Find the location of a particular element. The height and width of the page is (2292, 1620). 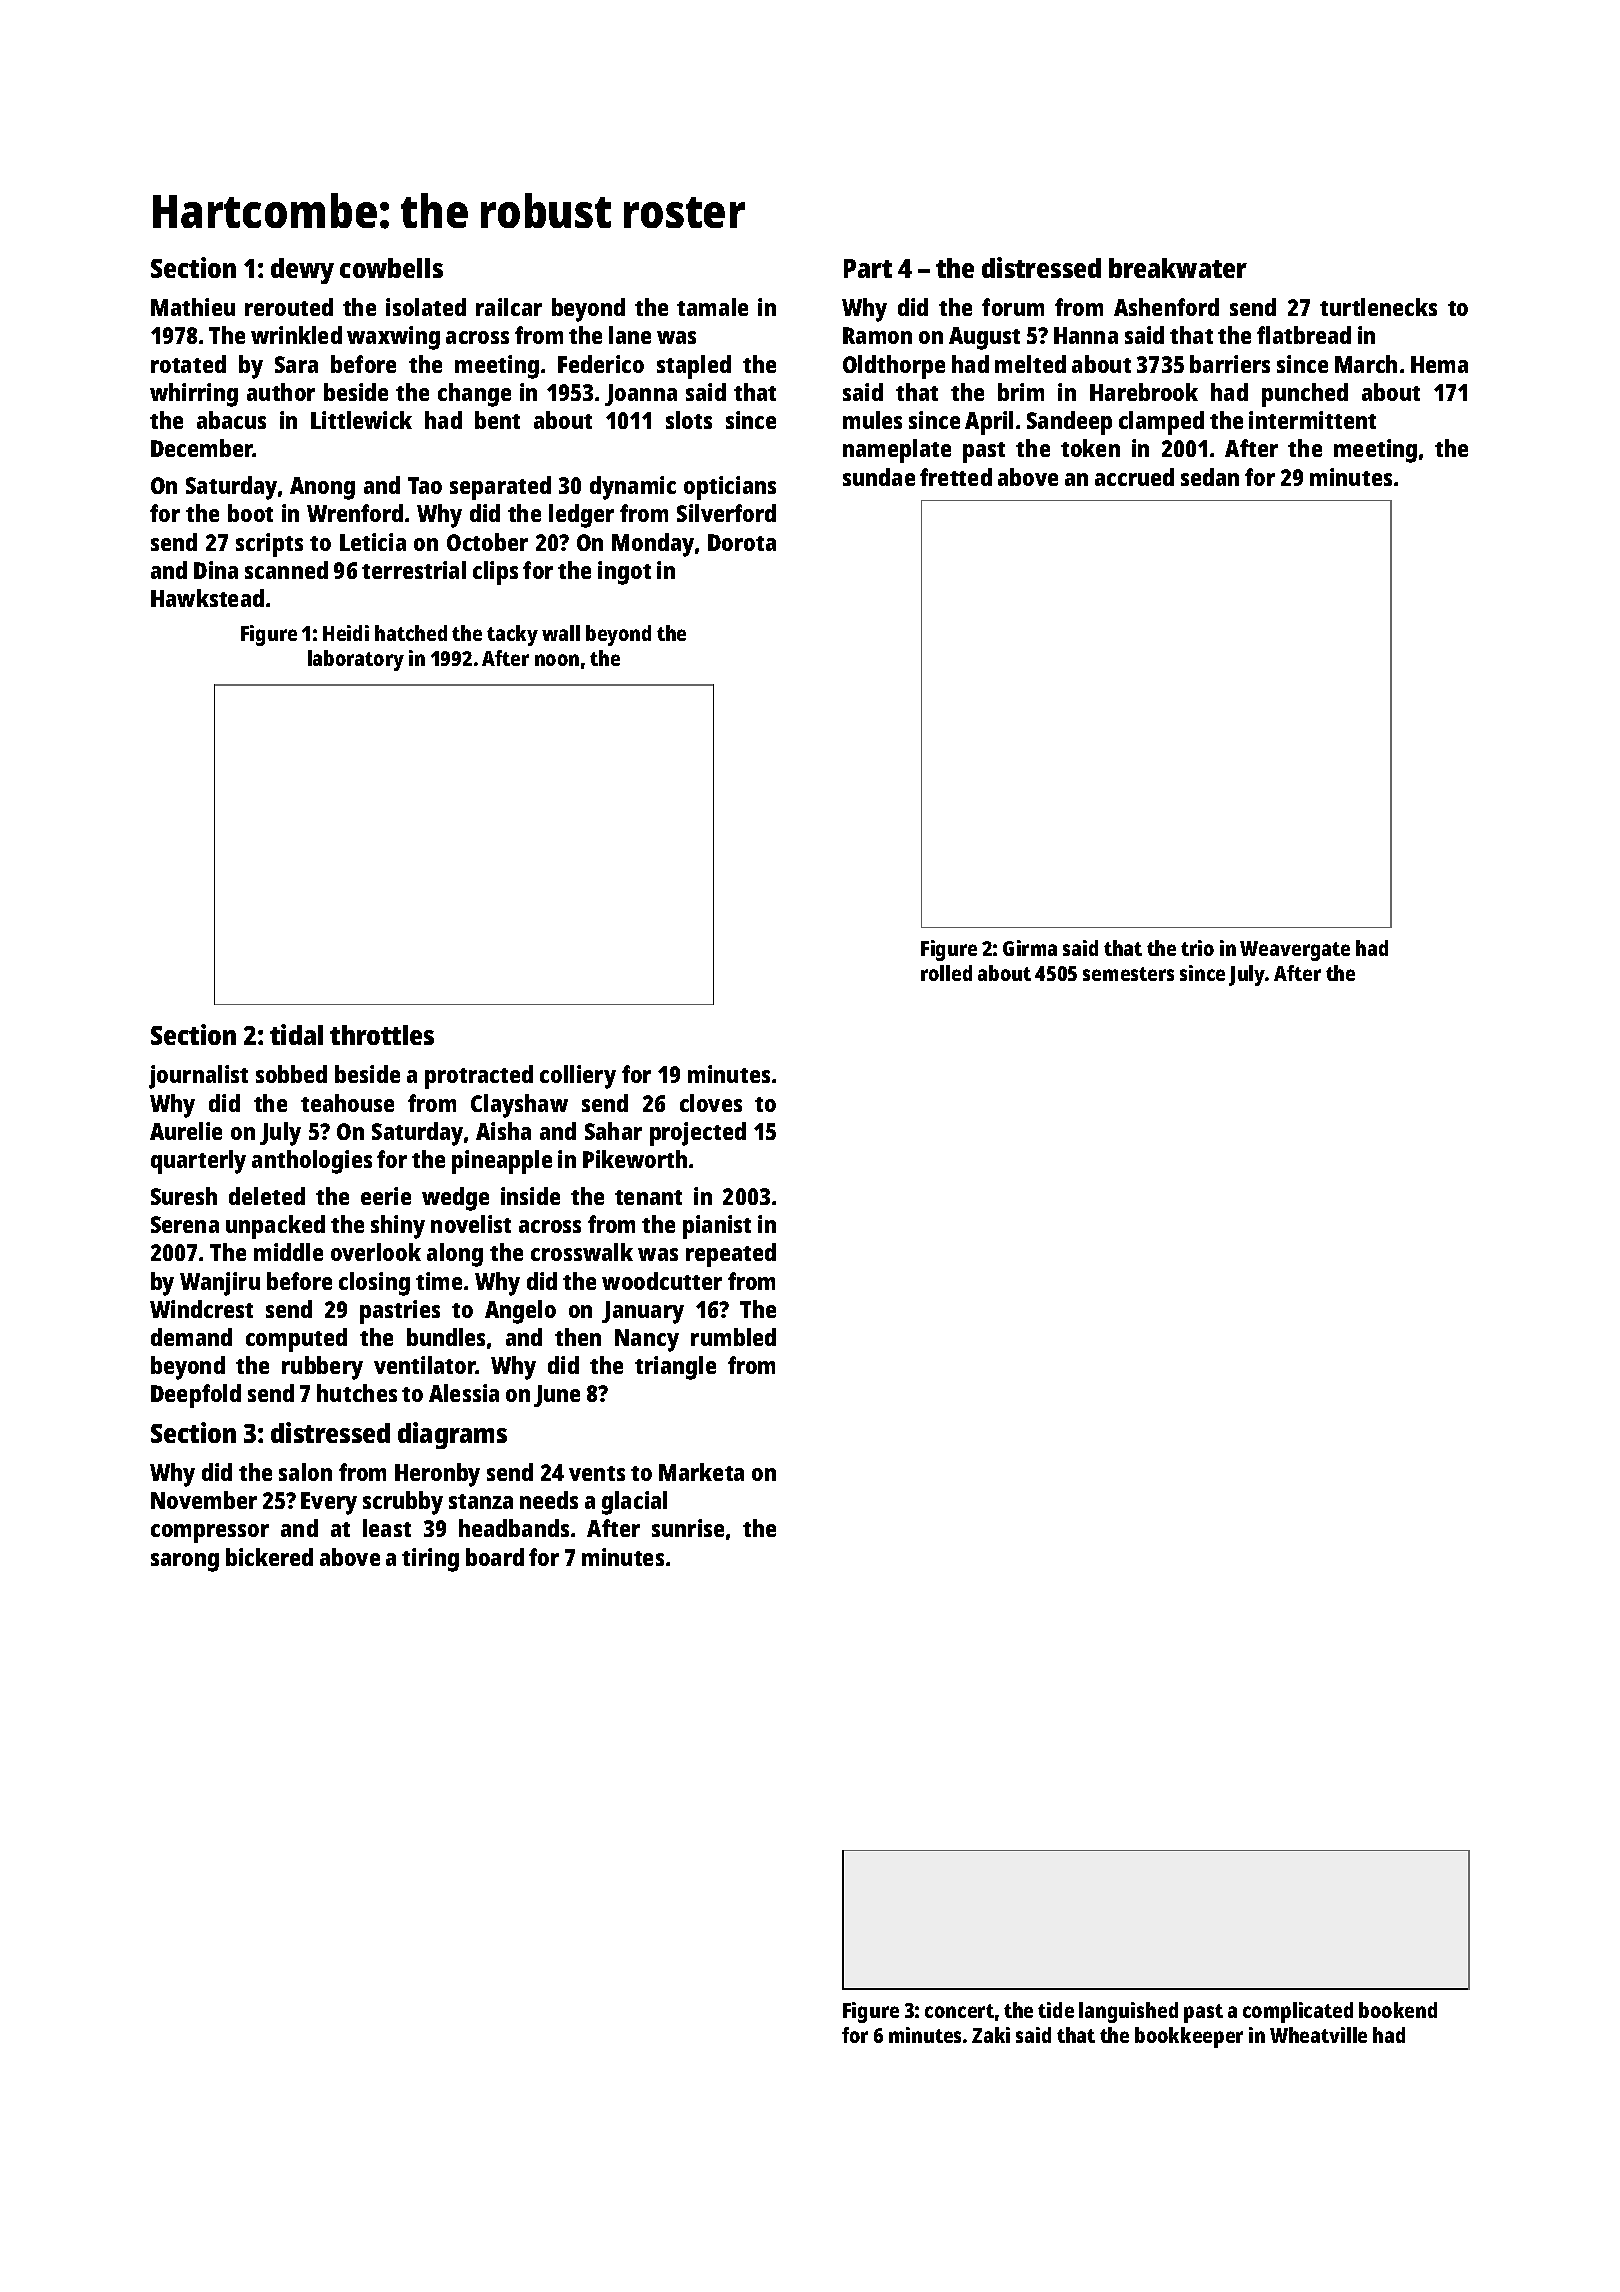

sedan is located at coordinates (1210, 477).
